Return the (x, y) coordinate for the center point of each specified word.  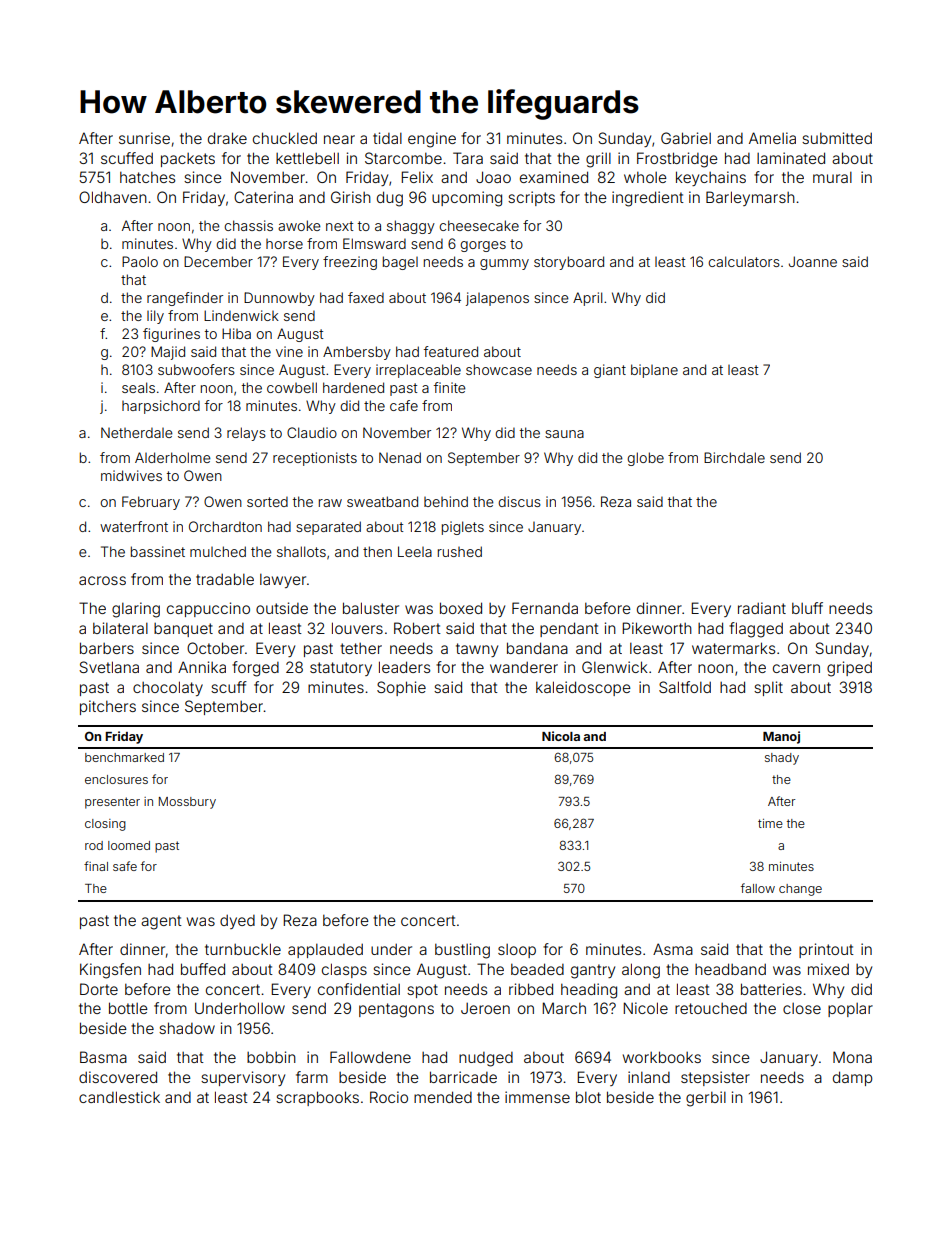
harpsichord (161, 407)
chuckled (285, 138)
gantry (593, 971)
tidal (387, 138)
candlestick (119, 1097)
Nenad (400, 457)
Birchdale (734, 457)
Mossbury (187, 803)
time (770, 823)
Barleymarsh (750, 198)
